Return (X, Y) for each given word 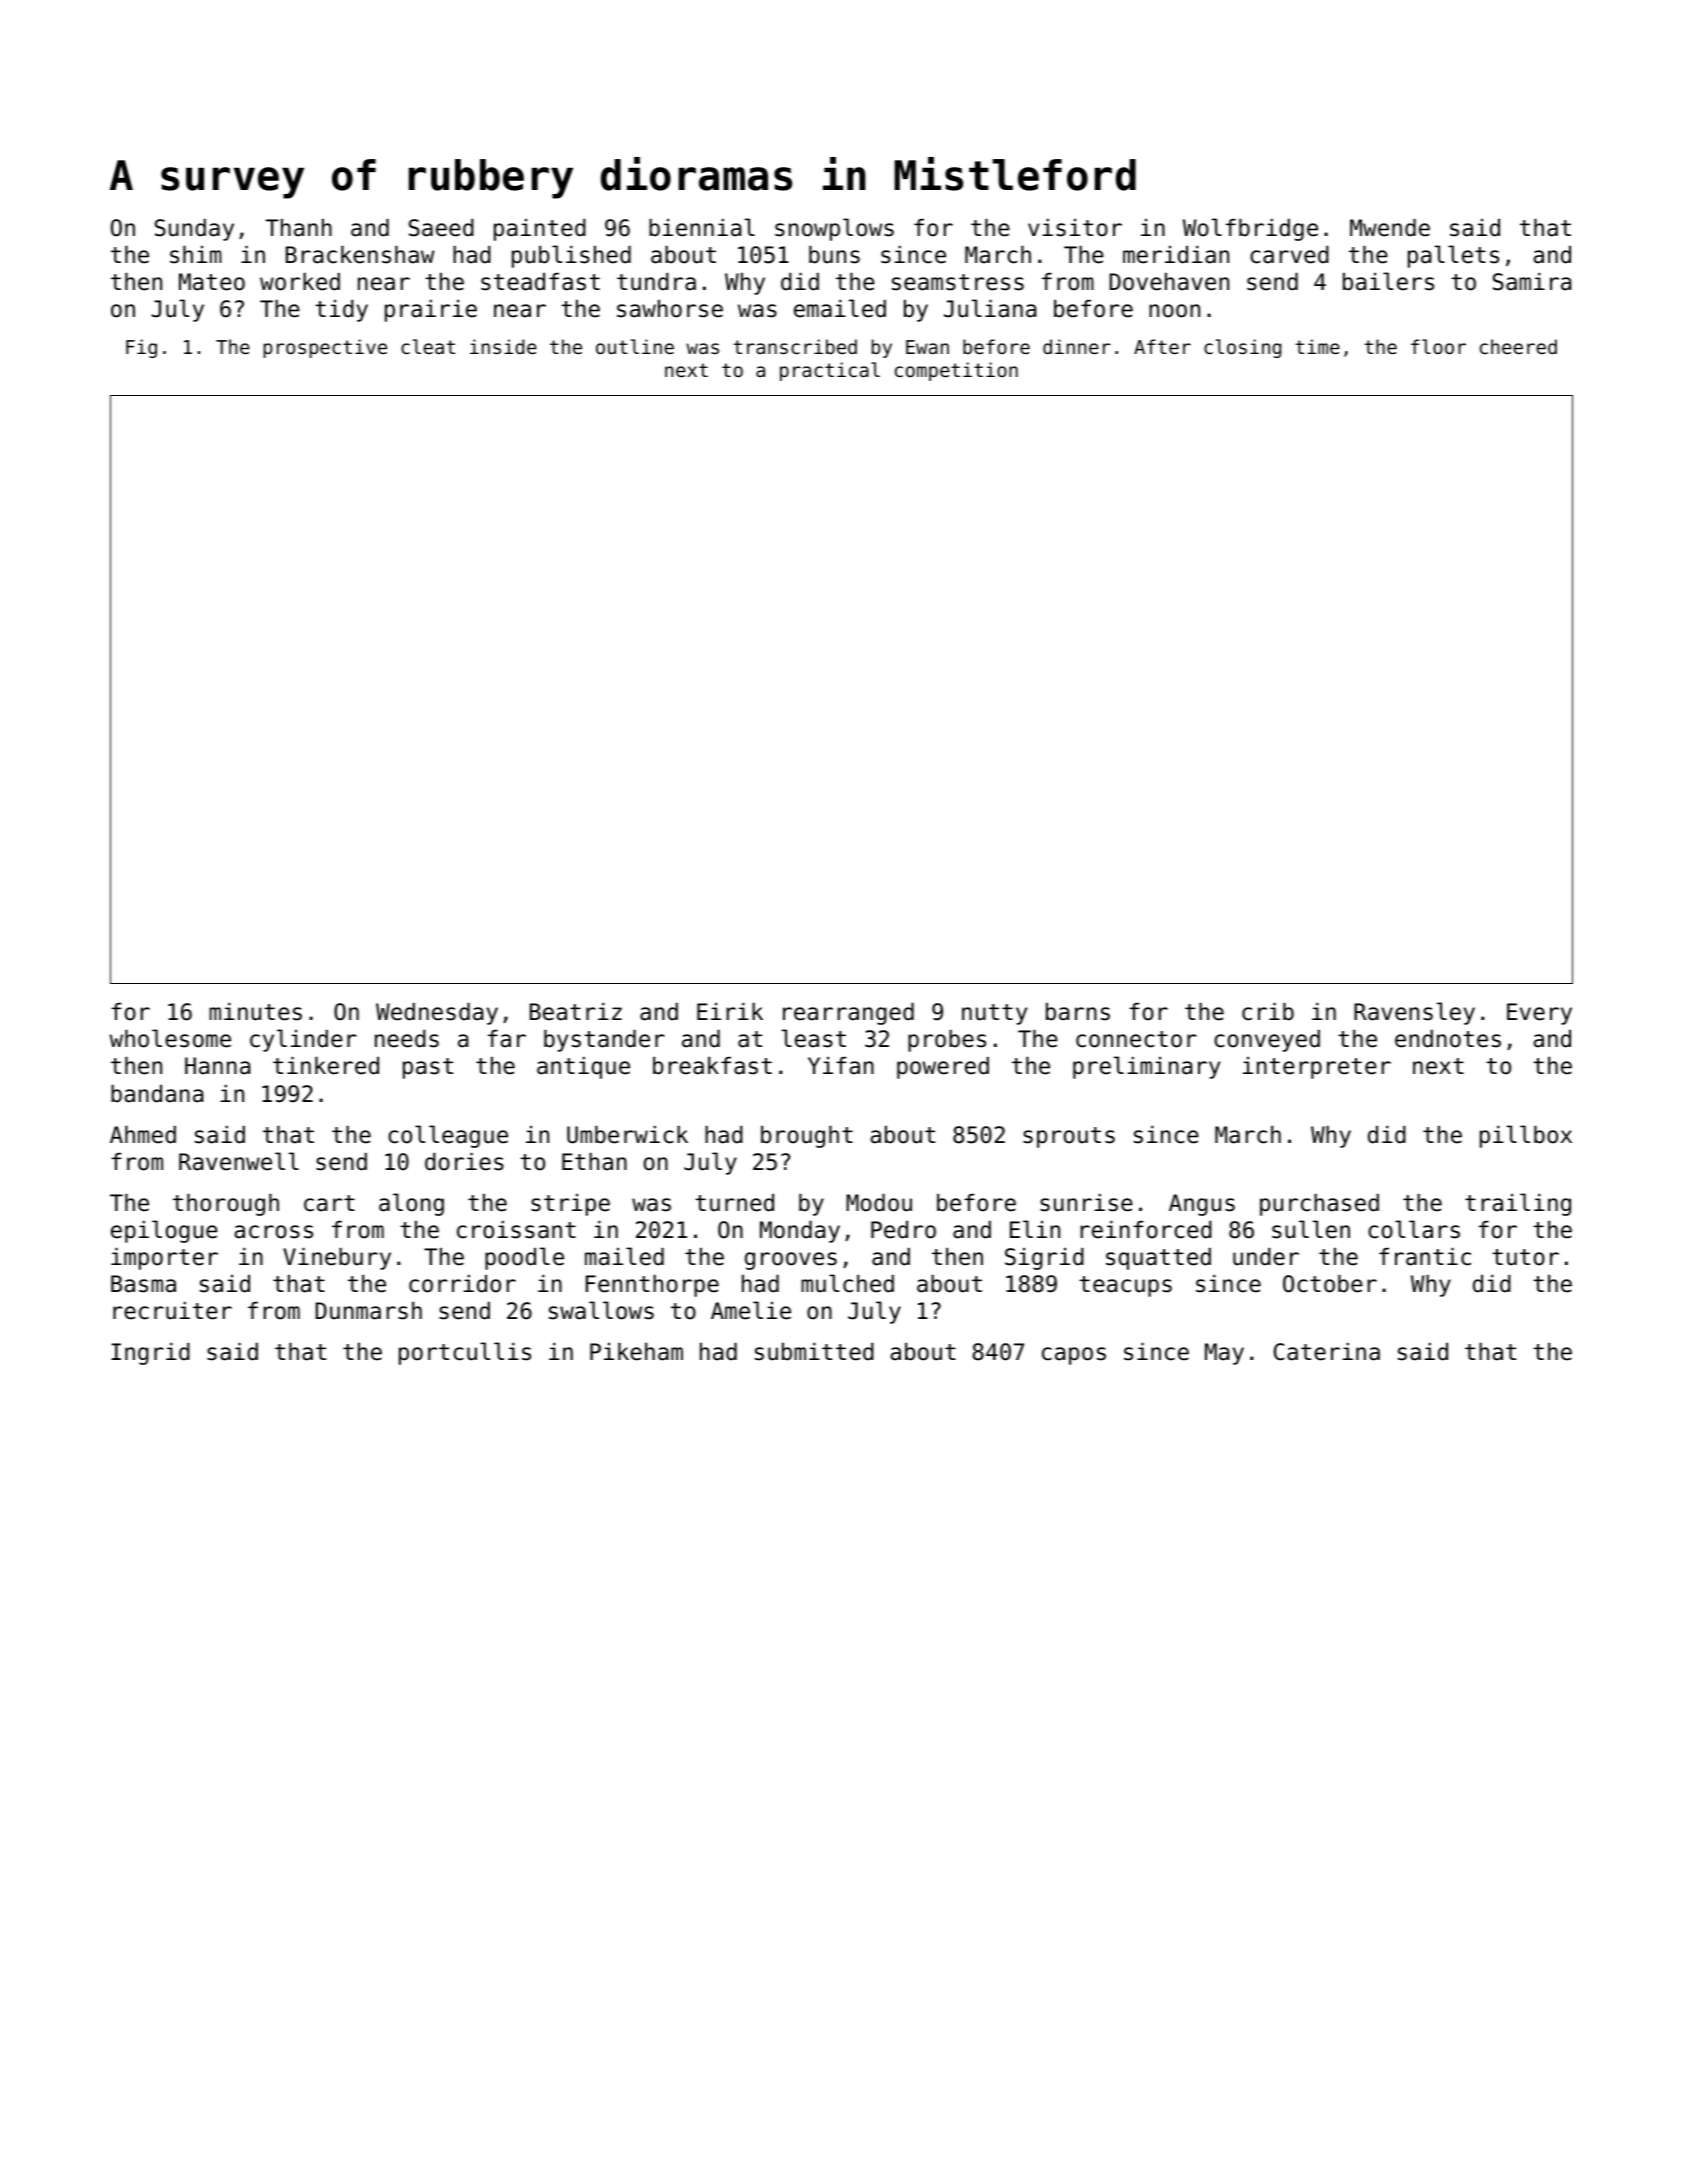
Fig (141, 348)
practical (830, 371)
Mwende (1390, 228)
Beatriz (576, 1012)
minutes (255, 1012)
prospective (325, 348)
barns (1078, 1012)
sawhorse (670, 309)
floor (1438, 346)
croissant (516, 1230)
